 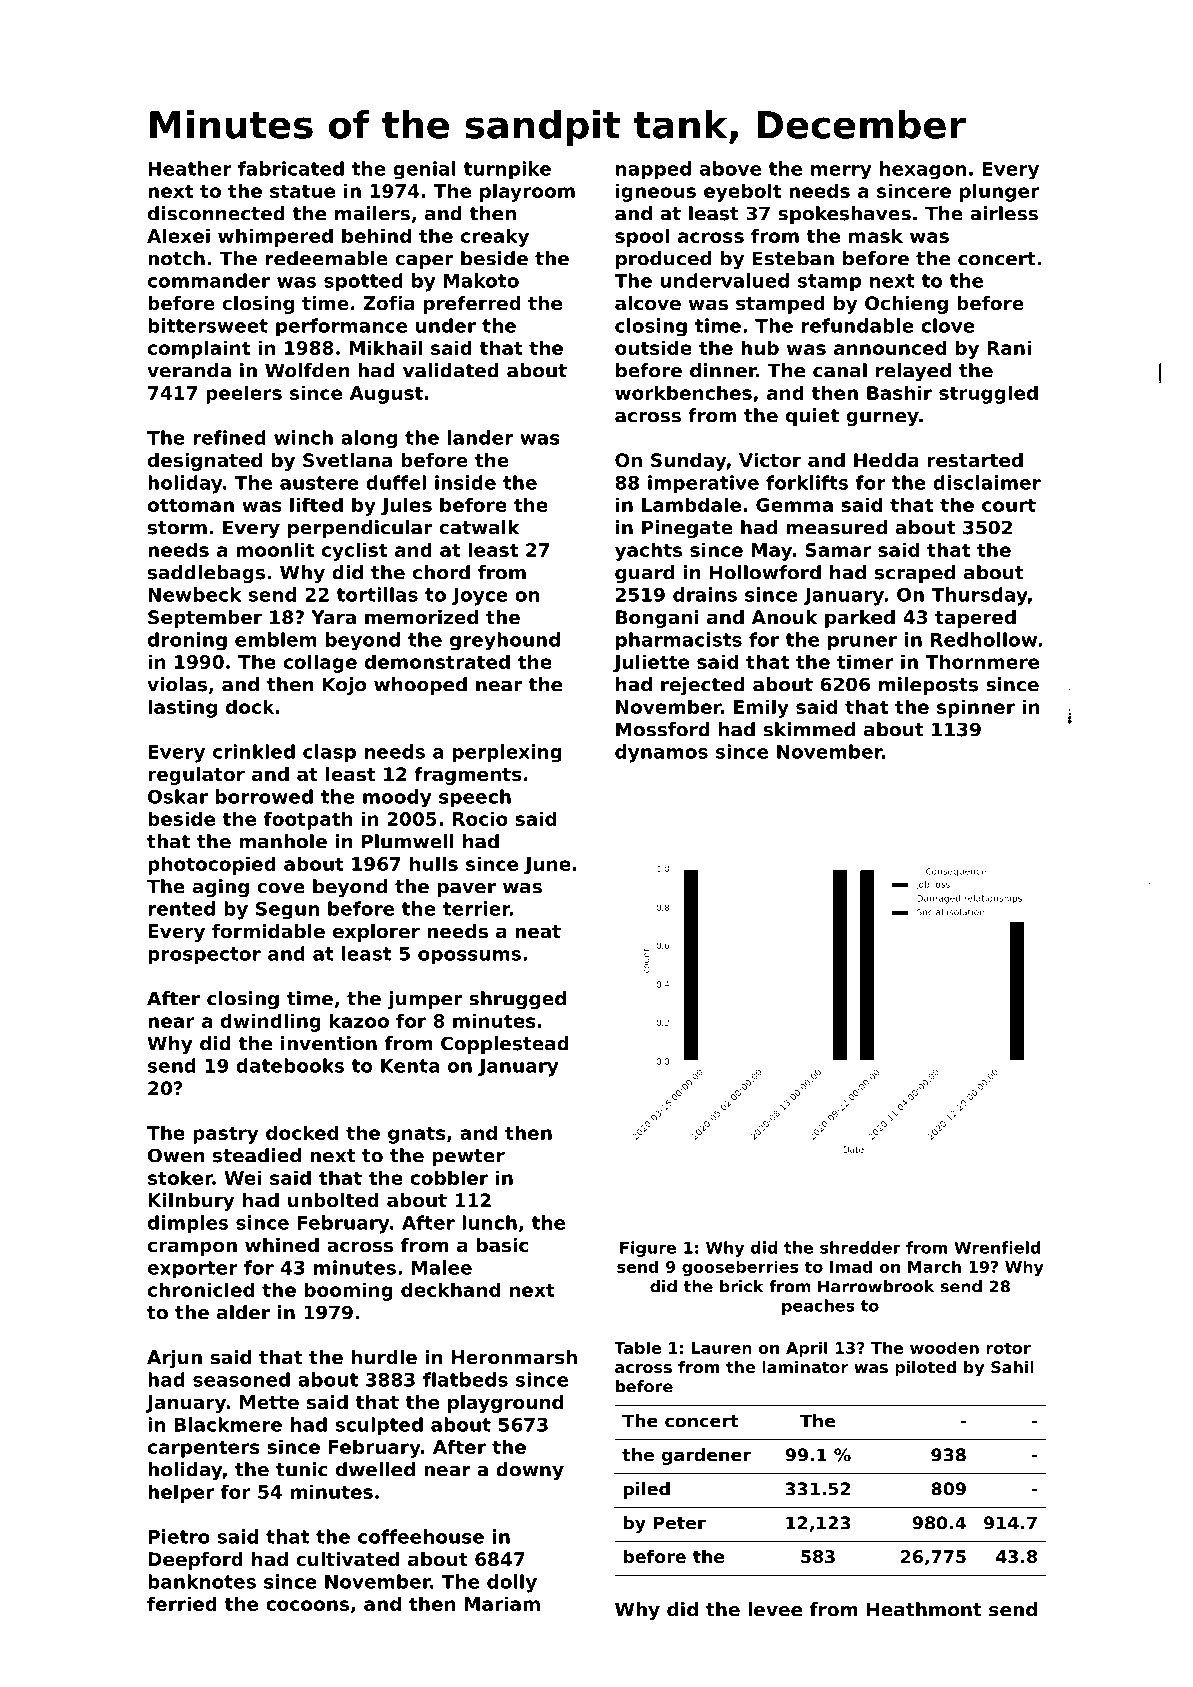 What do you see at coordinates (860, 1247) in the page?
I see `shredder` at bounding box center [860, 1247].
